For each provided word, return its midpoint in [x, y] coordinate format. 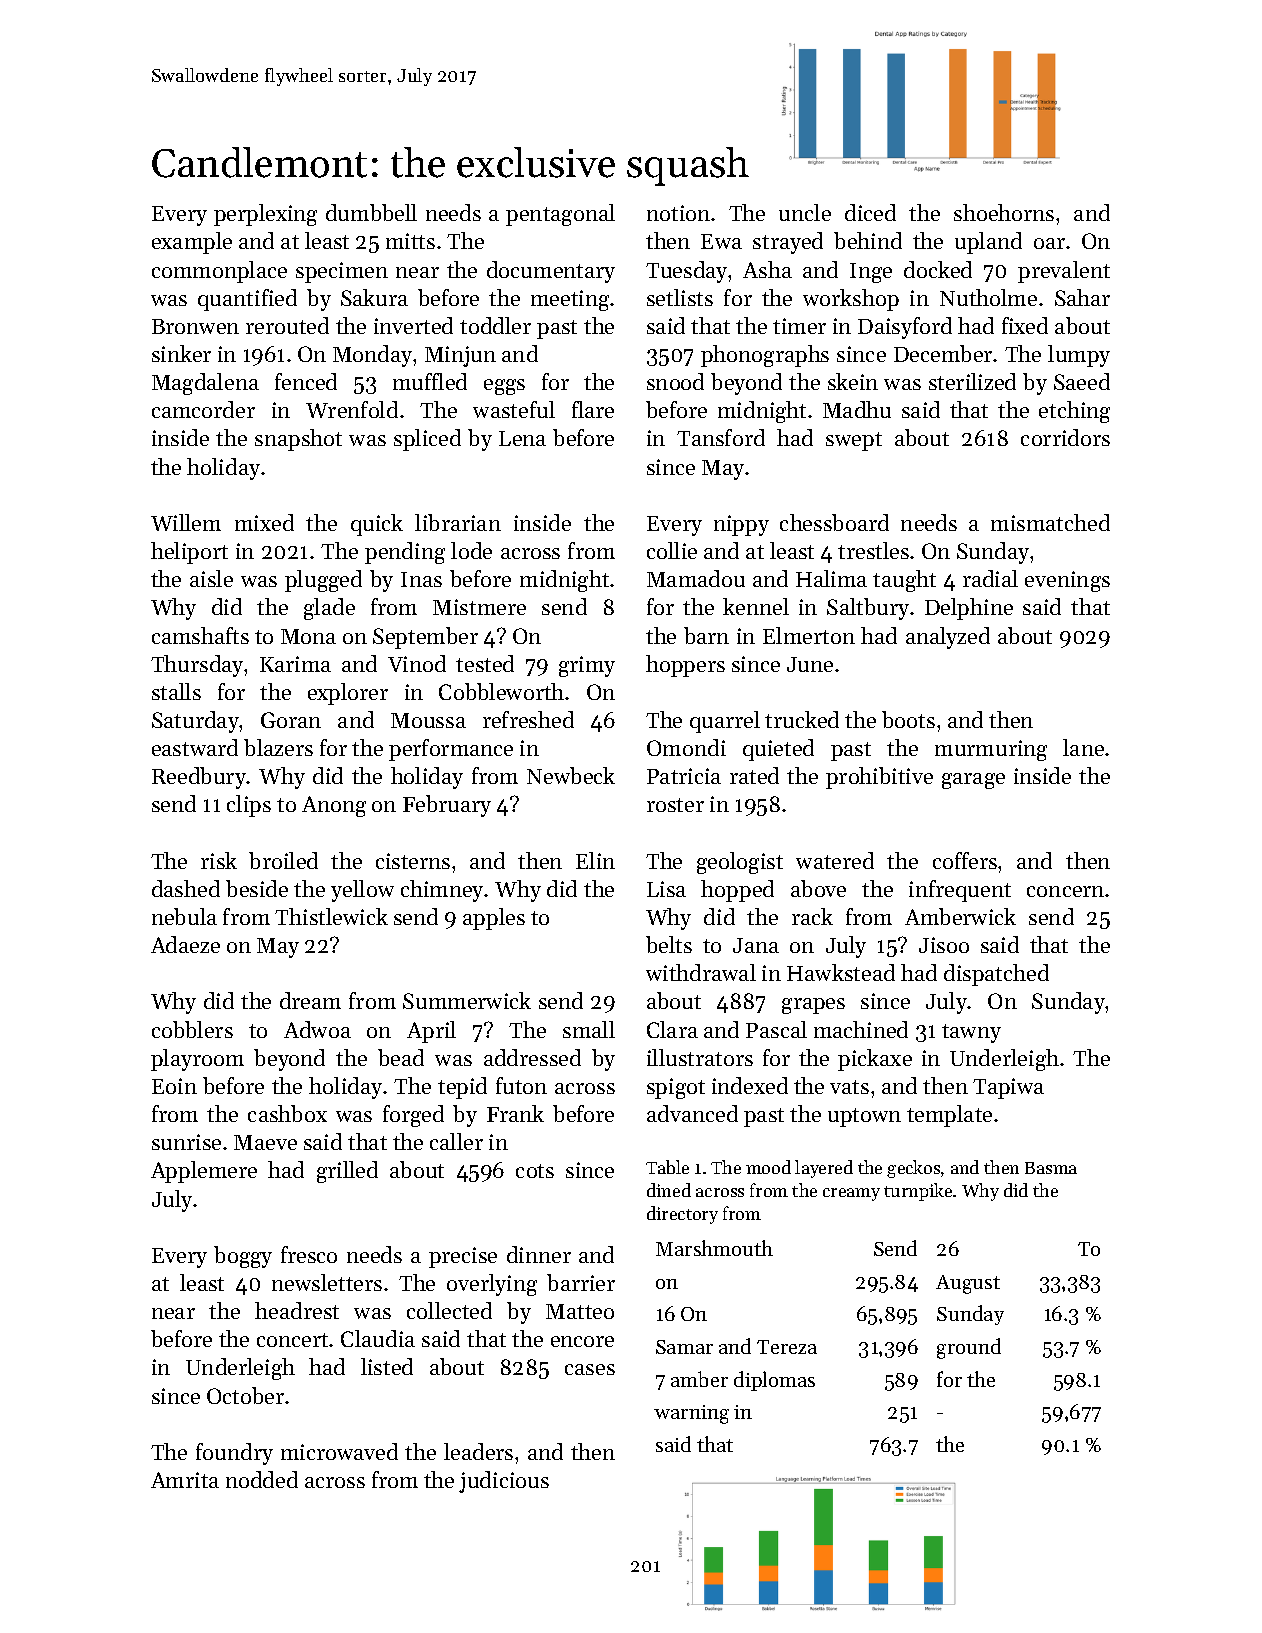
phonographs [765, 356]
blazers [278, 747]
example [192, 243]
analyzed [948, 638]
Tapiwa [1008, 1088]
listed [387, 1366]
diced [870, 212]
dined [669, 1190]
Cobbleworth [501, 691]
